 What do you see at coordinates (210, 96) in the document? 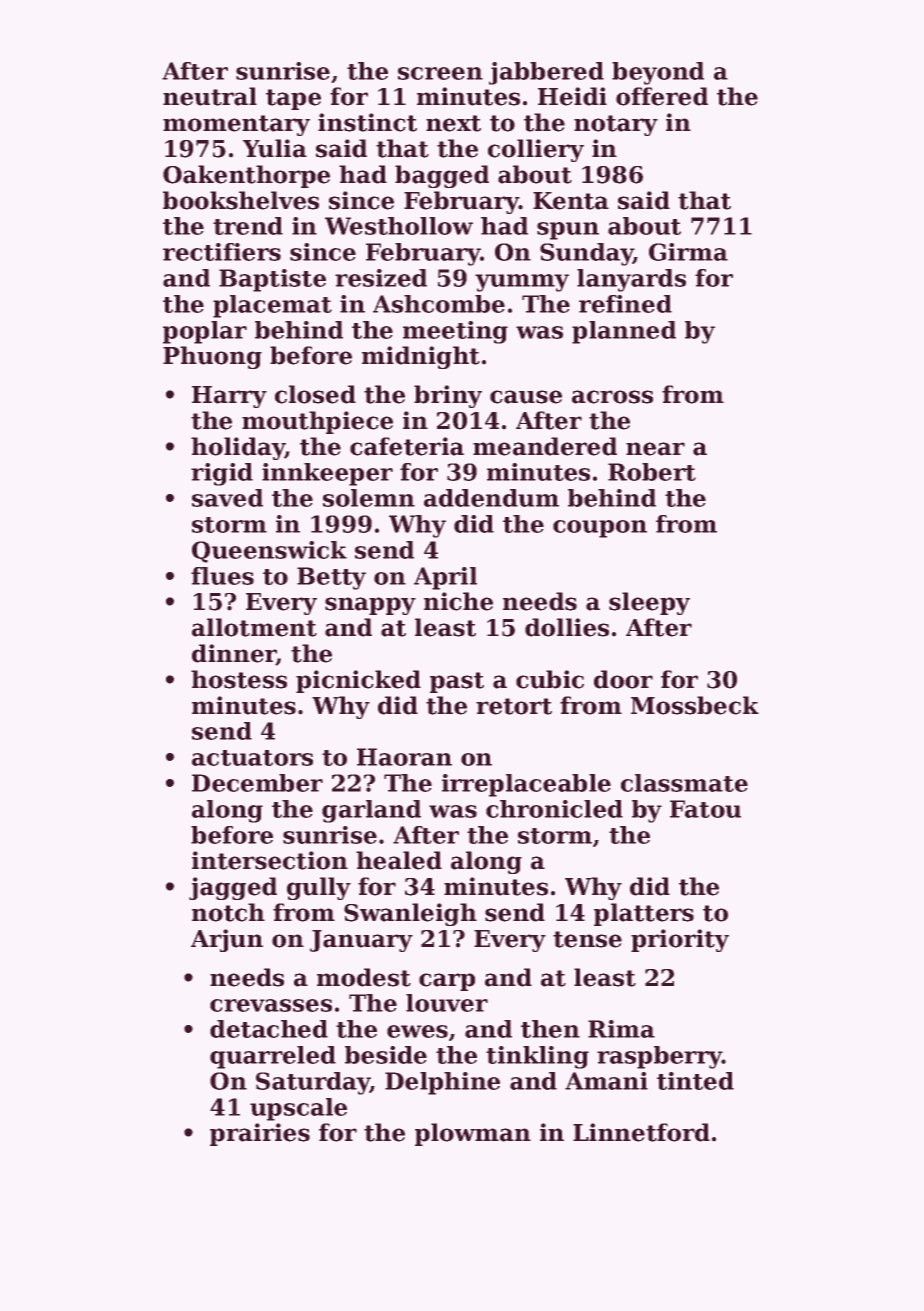
I see `neutral` at bounding box center [210, 96].
